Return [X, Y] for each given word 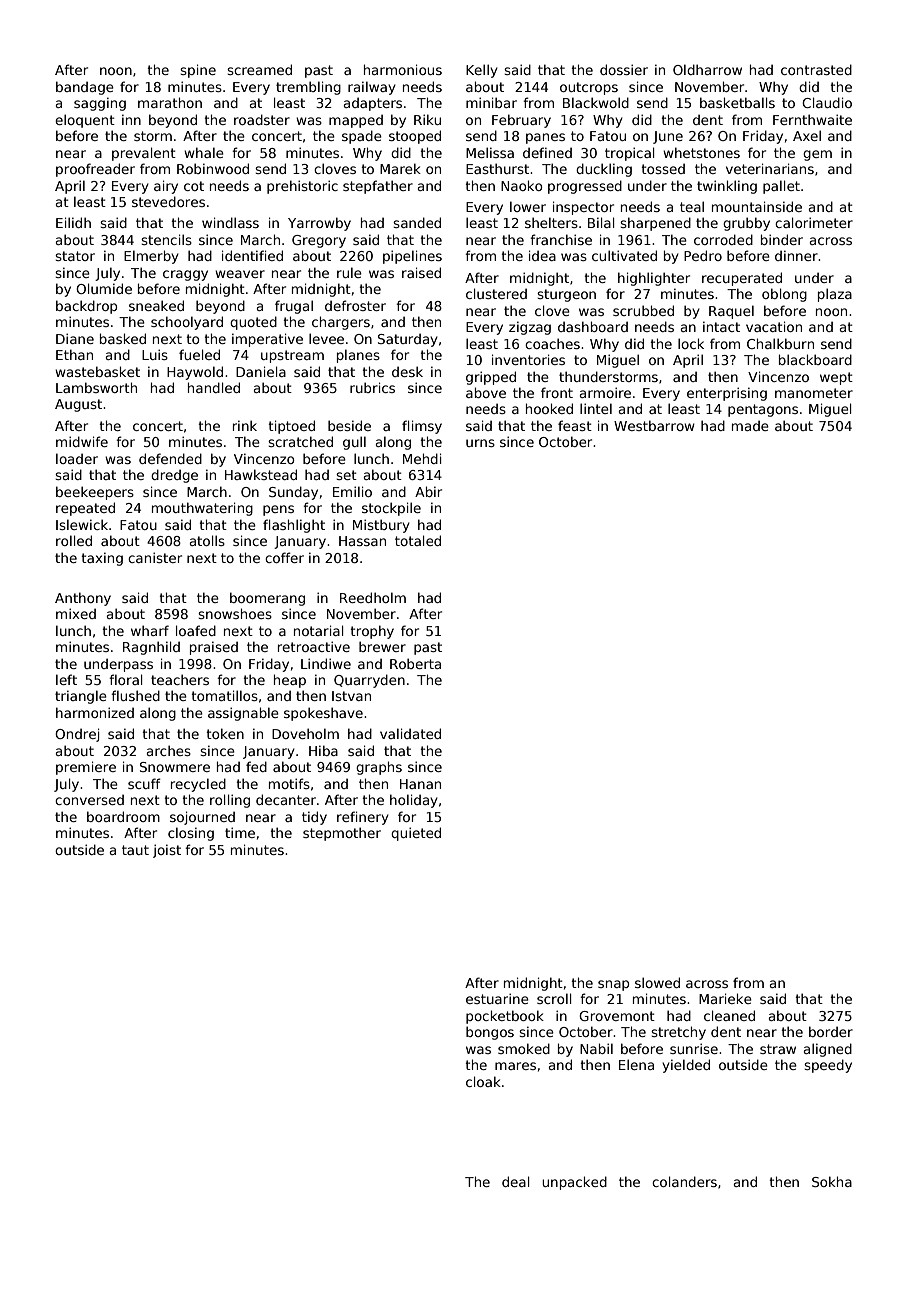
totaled [418, 540]
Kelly [482, 71]
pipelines [412, 257]
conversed [89, 800]
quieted [416, 834]
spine [198, 71]
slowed [657, 982]
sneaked [156, 305]
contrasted [816, 69]
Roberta [415, 663]
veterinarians [770, 168]
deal [516, 1181]
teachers [180, 679]
